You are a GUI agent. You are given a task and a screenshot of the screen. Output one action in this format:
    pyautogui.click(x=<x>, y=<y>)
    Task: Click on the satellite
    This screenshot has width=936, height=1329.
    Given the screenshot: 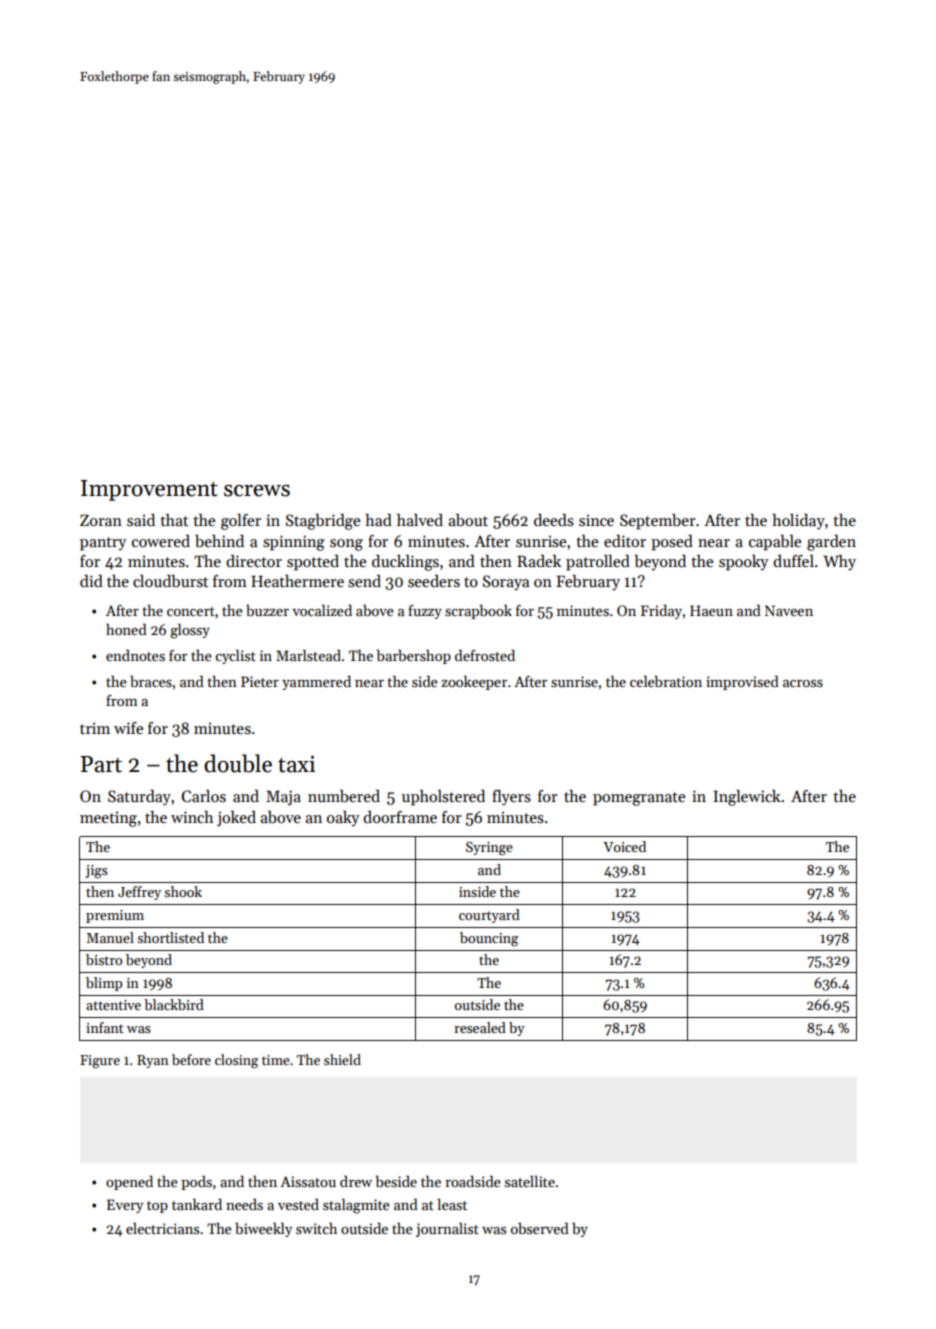 What is the action you would take?
    pyautogui.click(x=530, y=1181)
